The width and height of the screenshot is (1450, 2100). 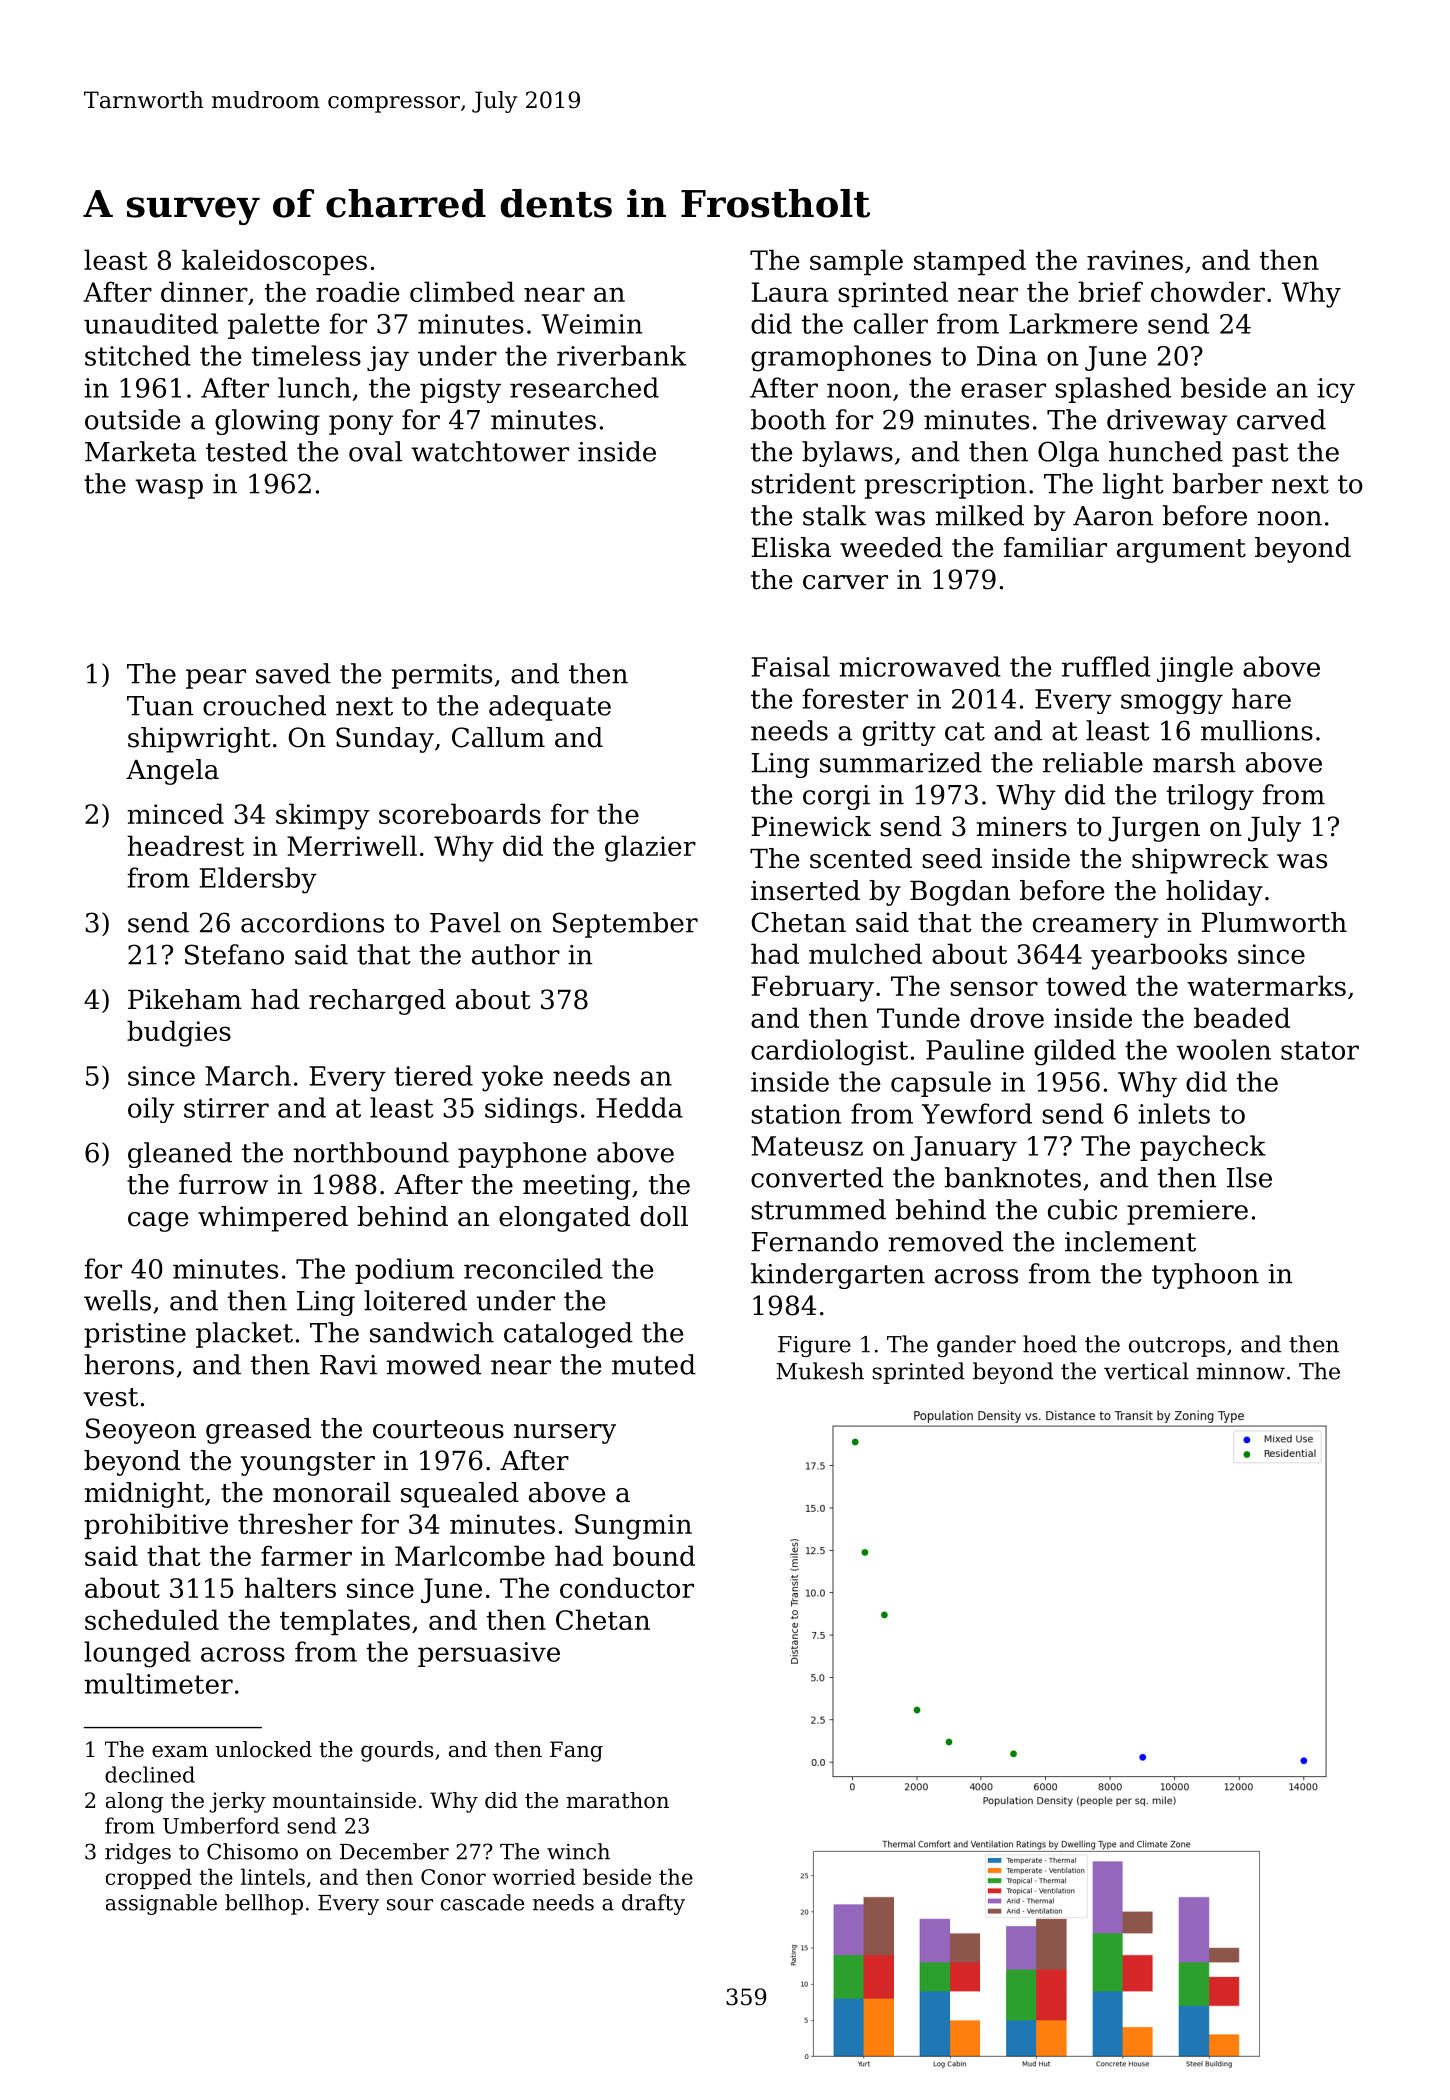 I want to click on stamped, so click(x=970, y=262).
